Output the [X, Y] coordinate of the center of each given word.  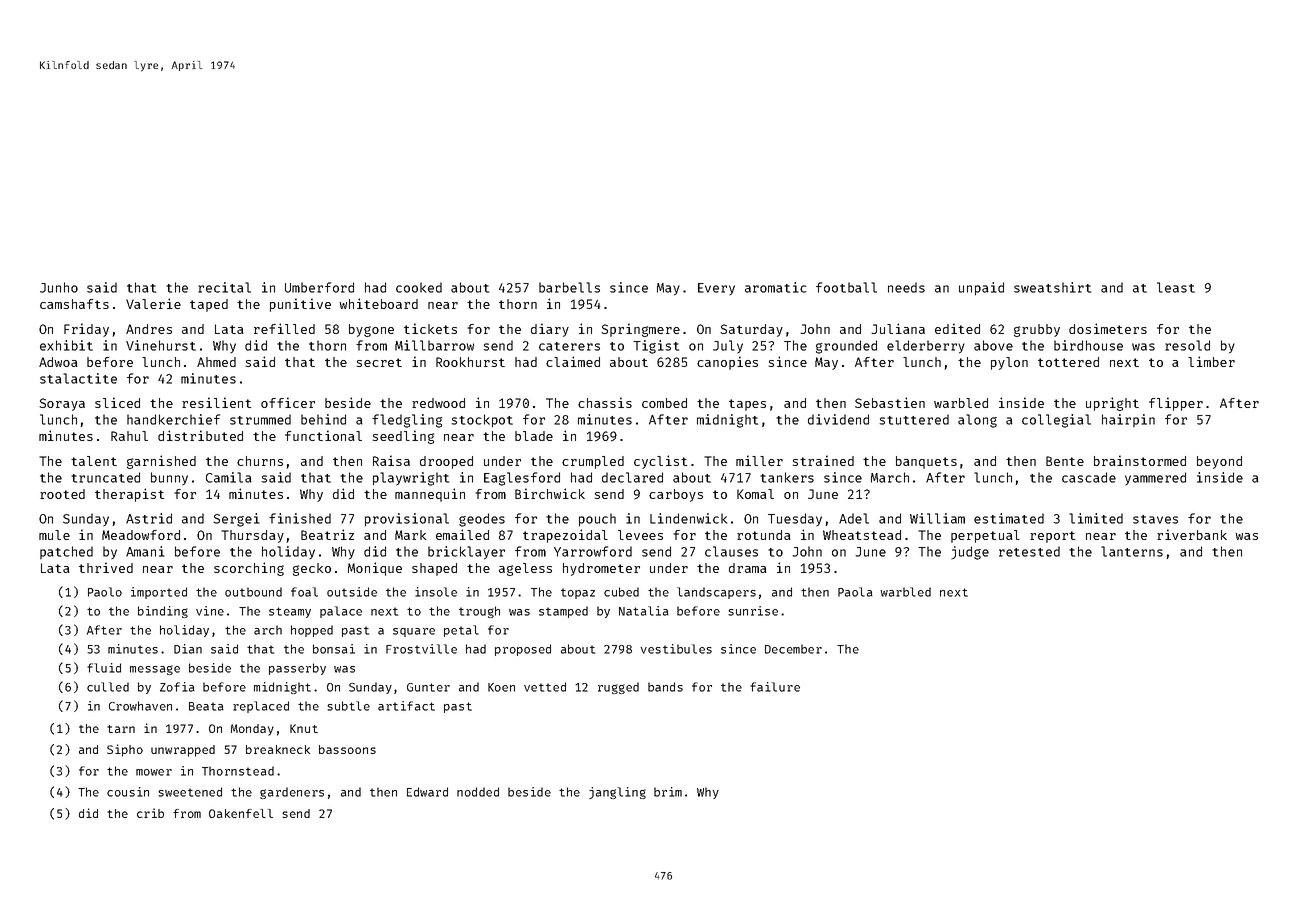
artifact [406, 706]
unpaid [981, 288]
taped [209, 305]
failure [775, 687]
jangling [617, 793]
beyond [1219, 462]
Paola [855, 592]
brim [668, 792]
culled [108, 687]
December [793, 649]
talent [94, 461]
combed [664, 403]
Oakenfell [241, 813]
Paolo [105, 592]
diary [550, 330]
